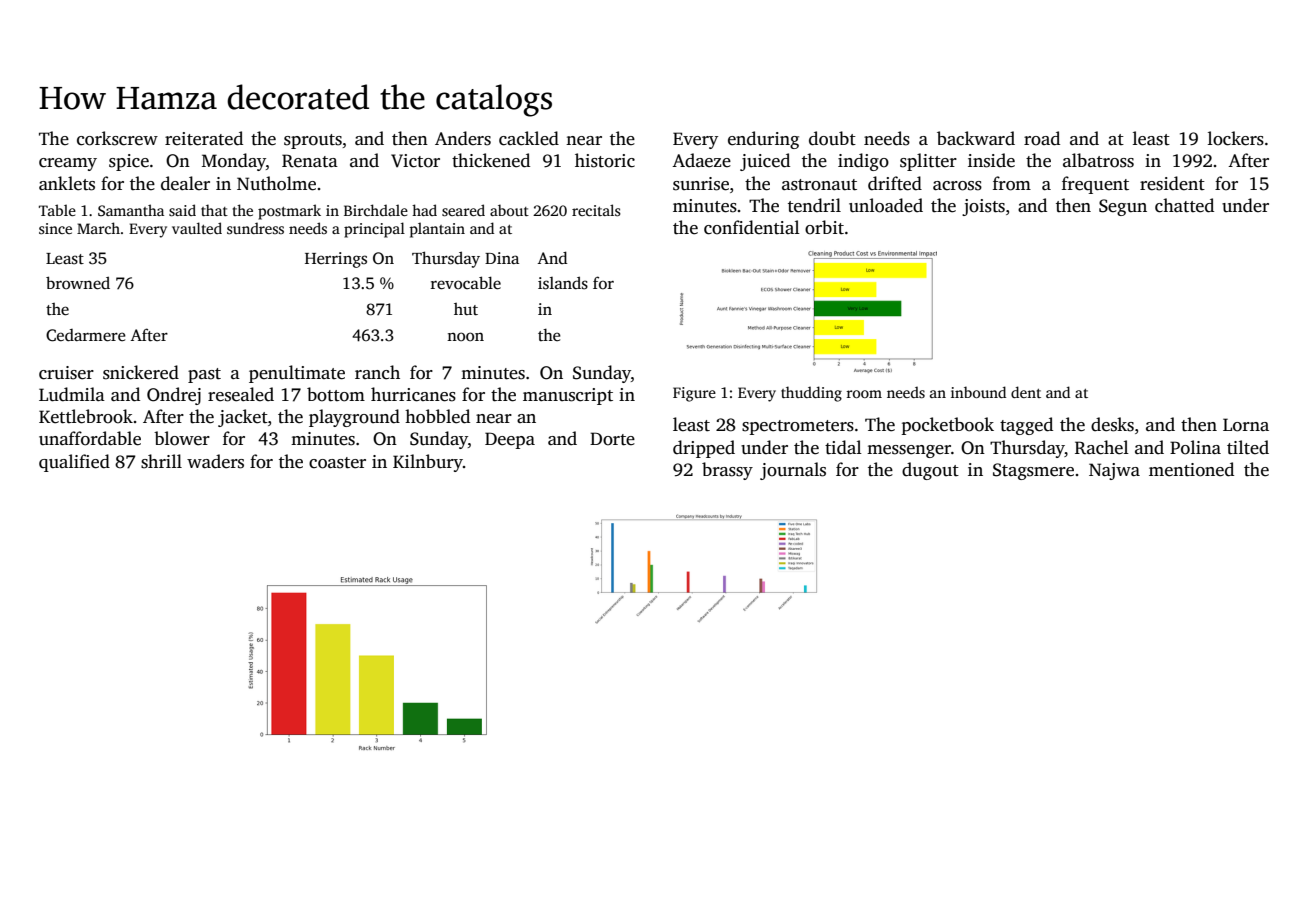  I want to click on albatross, so click(1098, 160).
